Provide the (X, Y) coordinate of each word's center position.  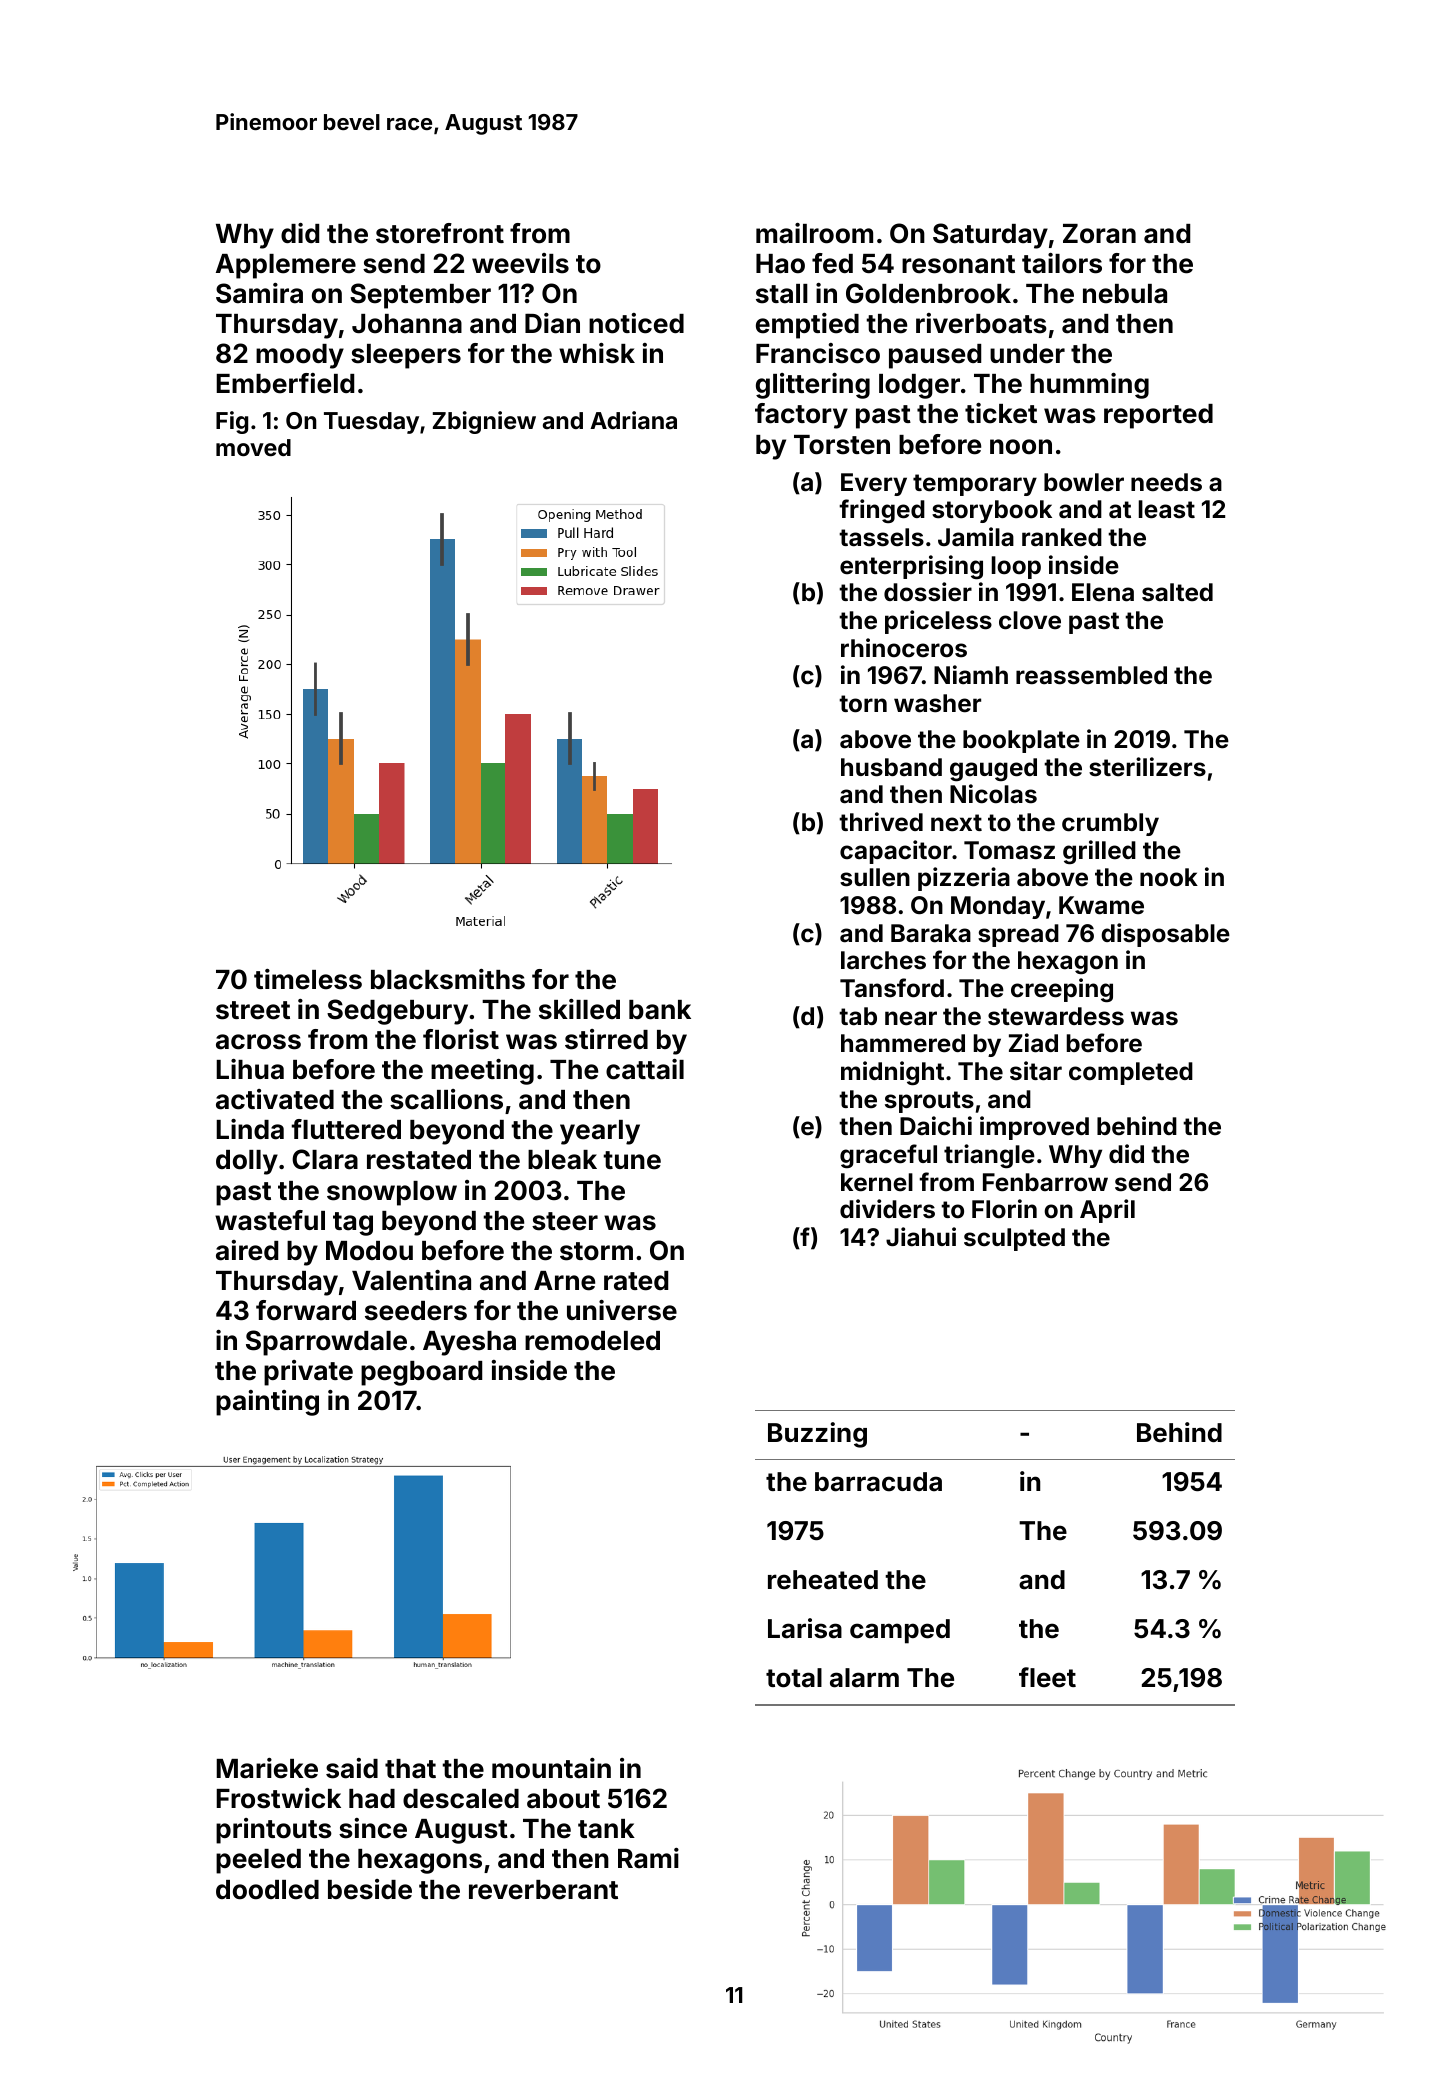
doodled (267, 1890)
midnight (892, 1073)
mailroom (814, 233)
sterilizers (1147, 767)
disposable (1165, 935)
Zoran (1099, 234)
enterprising (911, 567)
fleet (1047, 1677)
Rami (648, 1858)
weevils (520, 263)
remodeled (592, 1341)
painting (267, 1403)
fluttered (346, 1129)
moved (253, 447)
